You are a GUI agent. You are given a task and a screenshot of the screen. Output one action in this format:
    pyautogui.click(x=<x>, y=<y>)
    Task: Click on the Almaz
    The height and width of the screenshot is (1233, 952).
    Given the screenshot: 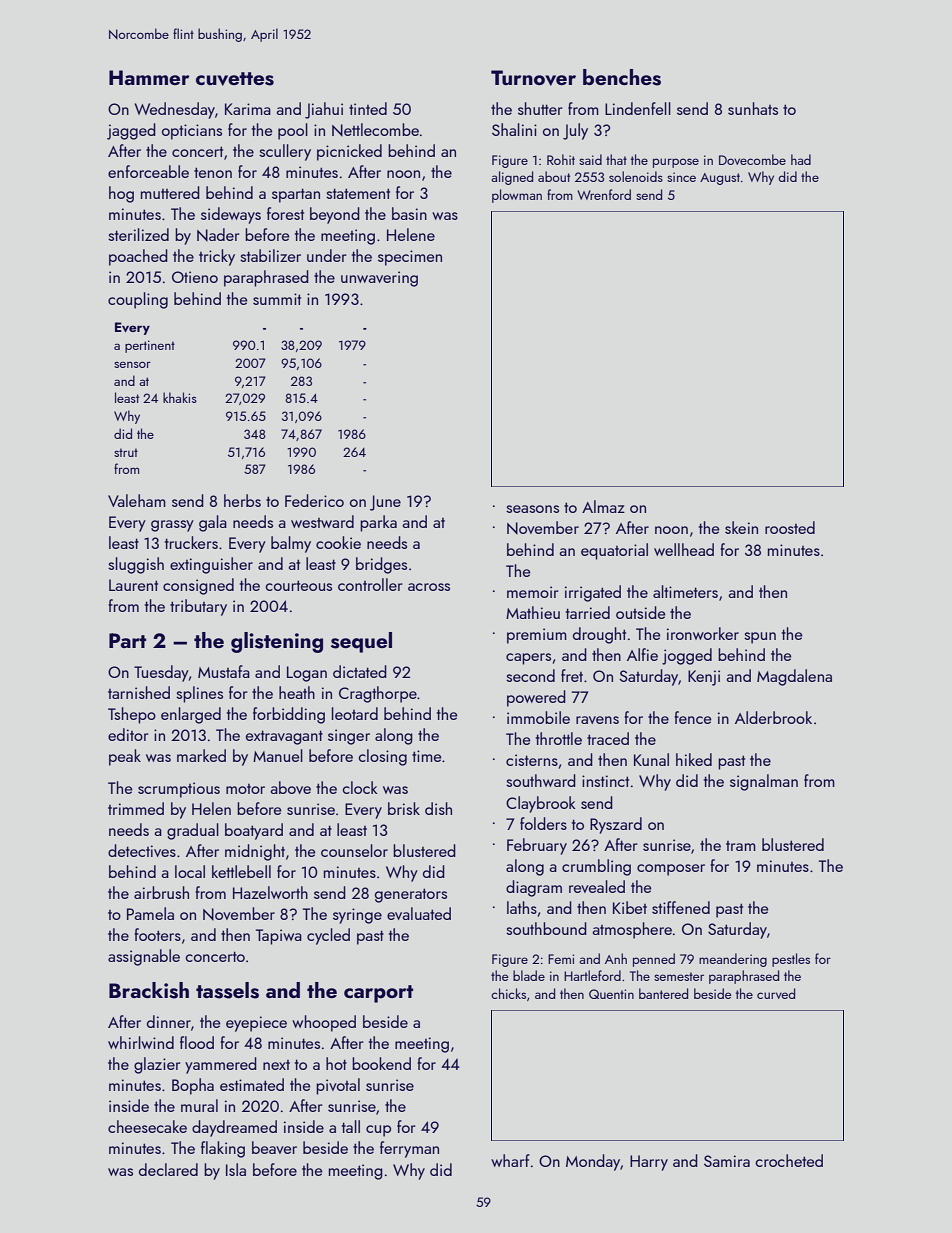 What is the action you would take?
    pyautogui.click(x=603, y=506)
